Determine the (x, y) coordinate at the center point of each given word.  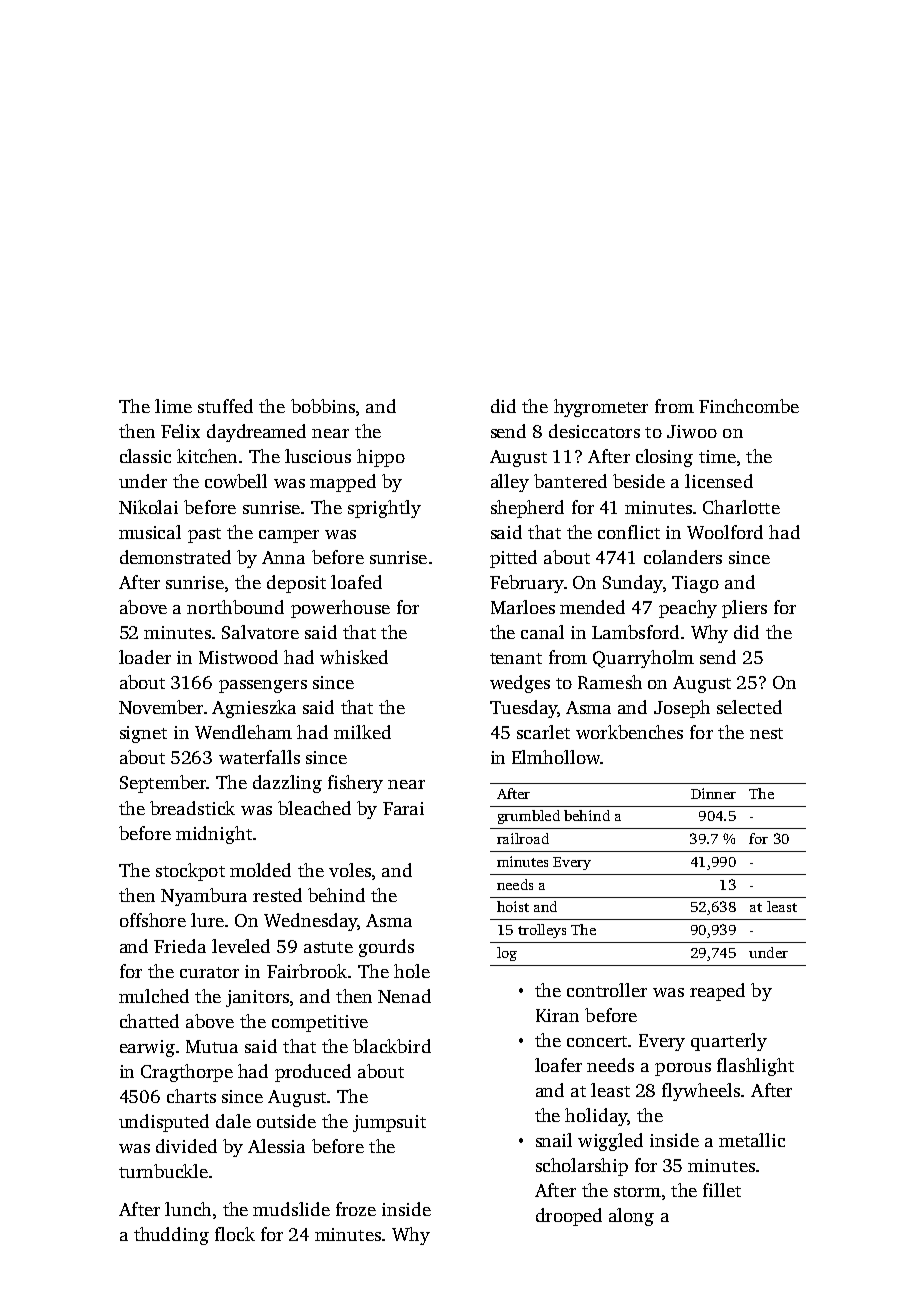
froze (356, 1209)
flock (235, 1234)
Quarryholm (643, 659)
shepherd (527, 509)
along (631, 1217)
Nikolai (148, 507)
